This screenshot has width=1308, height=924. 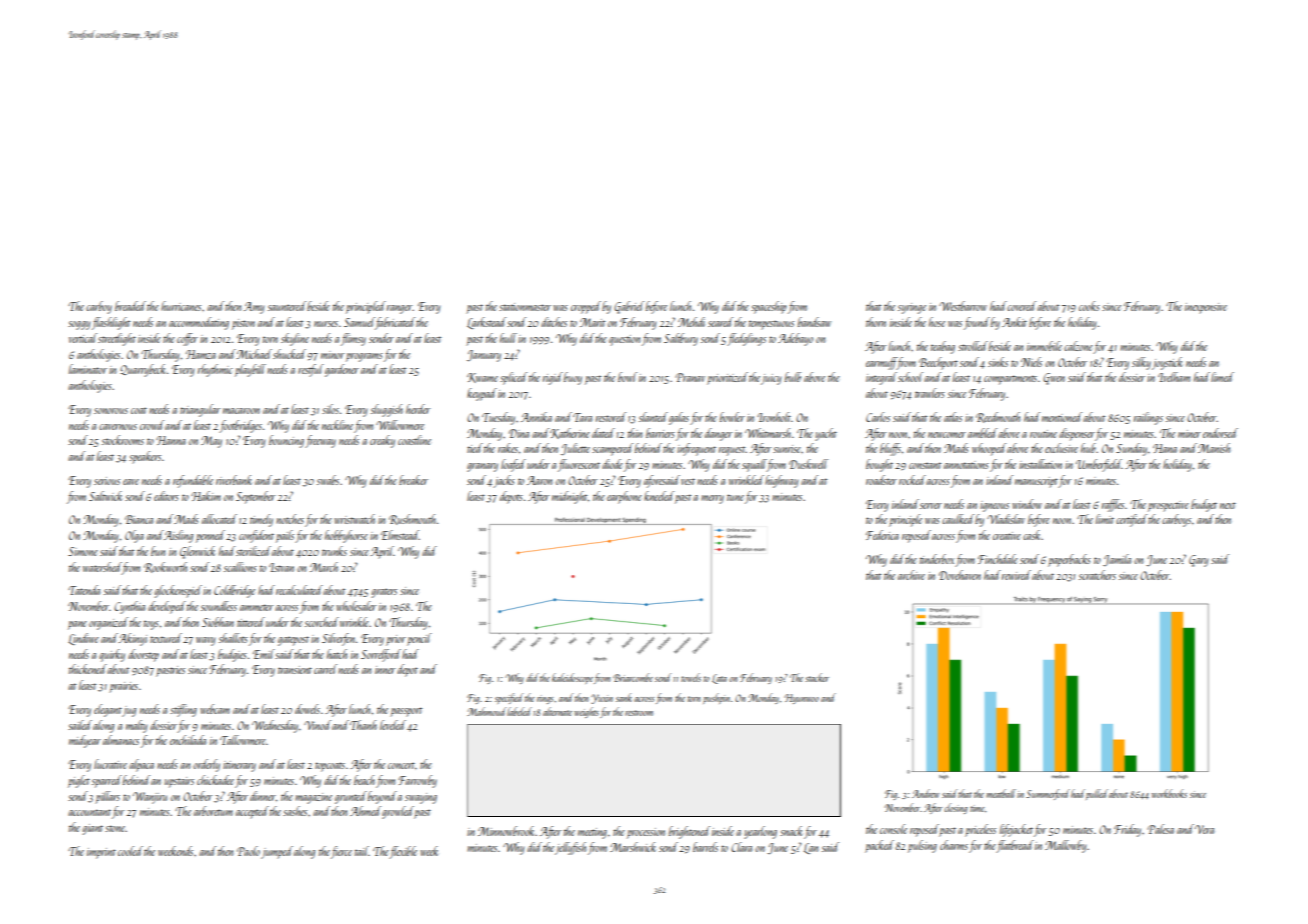 I want to click on cooks, so click(x=1089, y=306).
